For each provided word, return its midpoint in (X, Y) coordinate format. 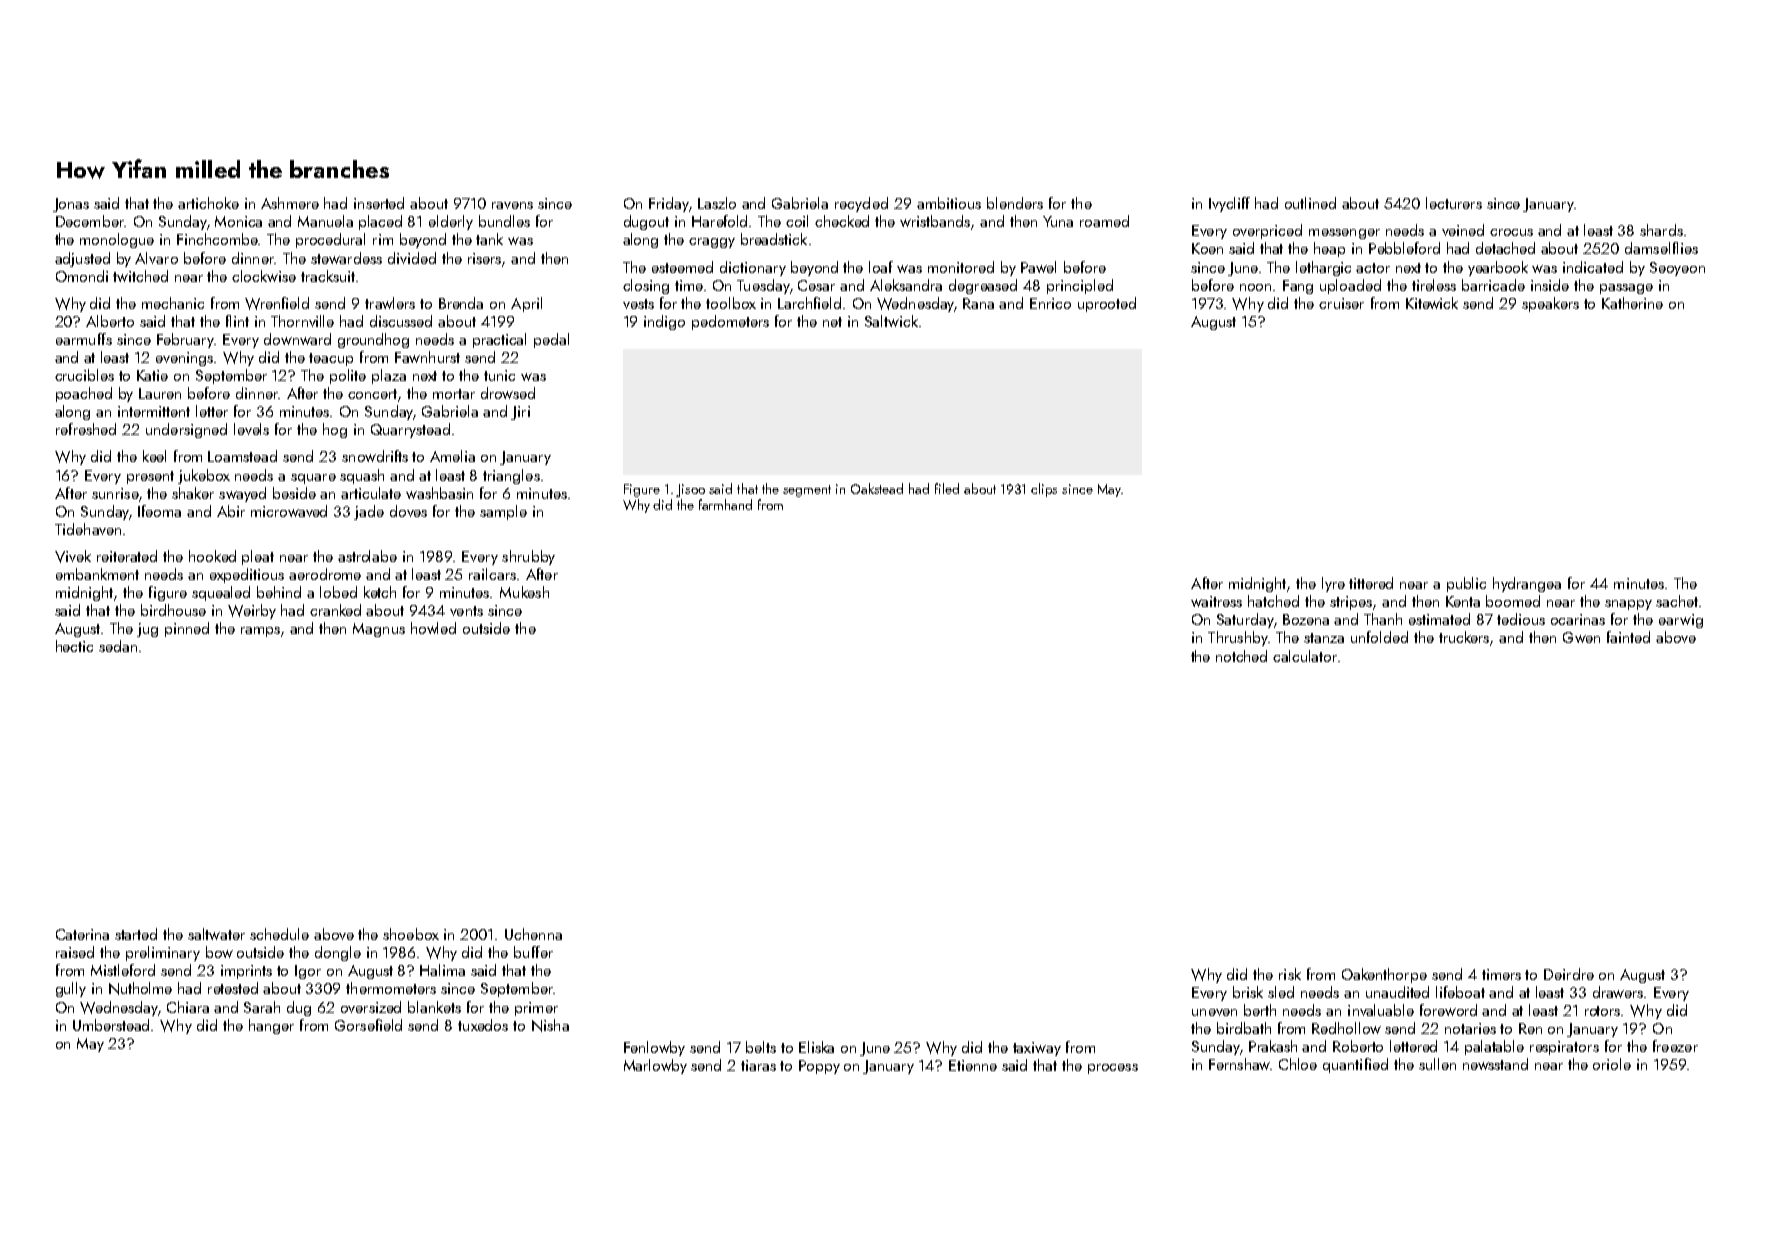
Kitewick (1432, 303)
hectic (74, 646)
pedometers (730, 322)
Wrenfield (277, 303)
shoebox (411, 934)
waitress (1216, 601)
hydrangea (1527, 584)
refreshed (86, 429)
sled (1281, 992)
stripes (1351, 603)
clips (1044, 490)
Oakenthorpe (1384, 975)
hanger (271, 1026)
